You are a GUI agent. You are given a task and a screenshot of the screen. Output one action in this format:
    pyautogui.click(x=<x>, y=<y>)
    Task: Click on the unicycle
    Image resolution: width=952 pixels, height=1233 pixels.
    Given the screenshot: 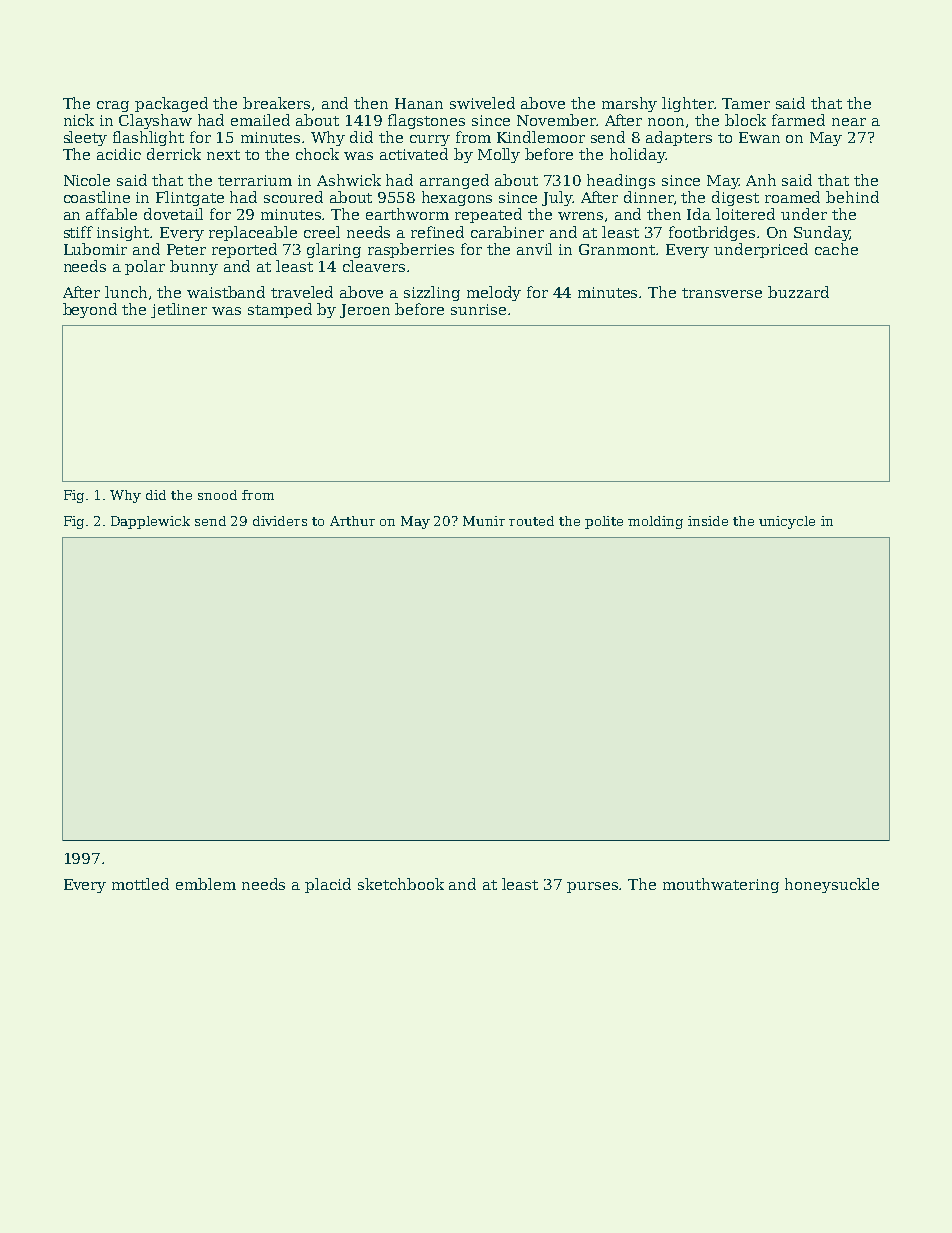 What is the action you would take?
    pyautogui.click(x=787, y=522)
